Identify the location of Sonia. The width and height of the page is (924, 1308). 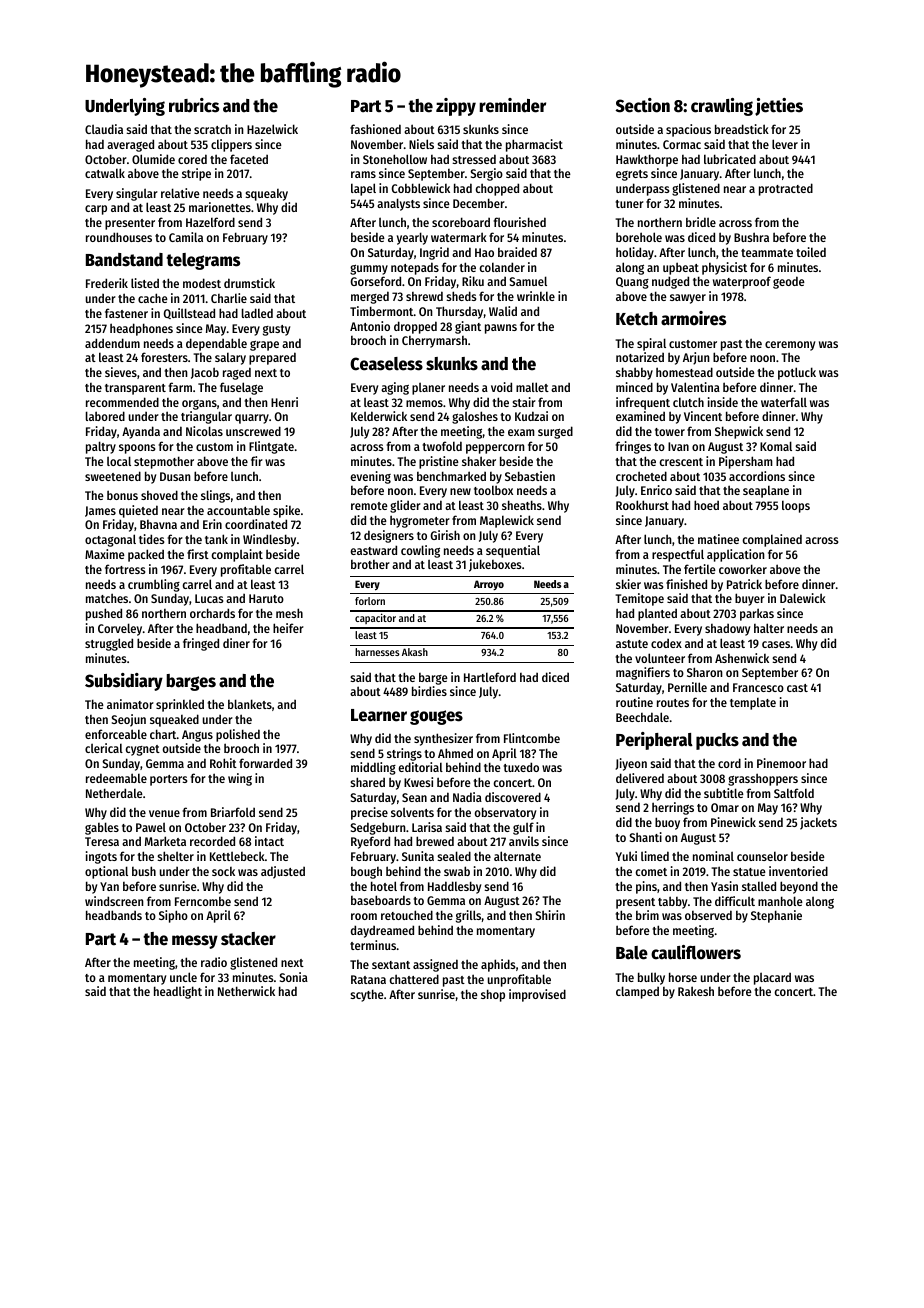
(293, 977).
